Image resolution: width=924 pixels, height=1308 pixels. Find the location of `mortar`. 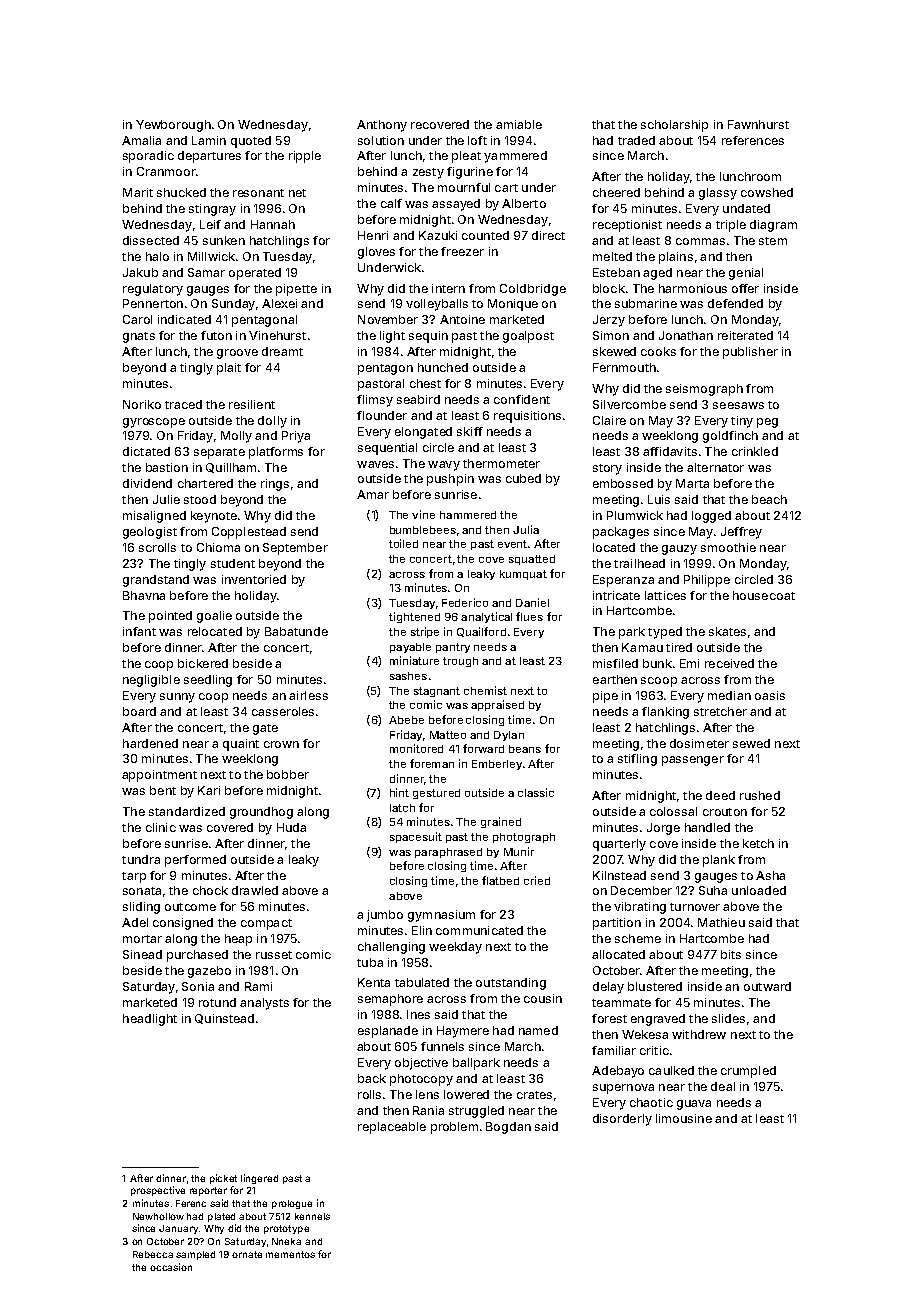

mortar is located at coordinates (142, 939).
